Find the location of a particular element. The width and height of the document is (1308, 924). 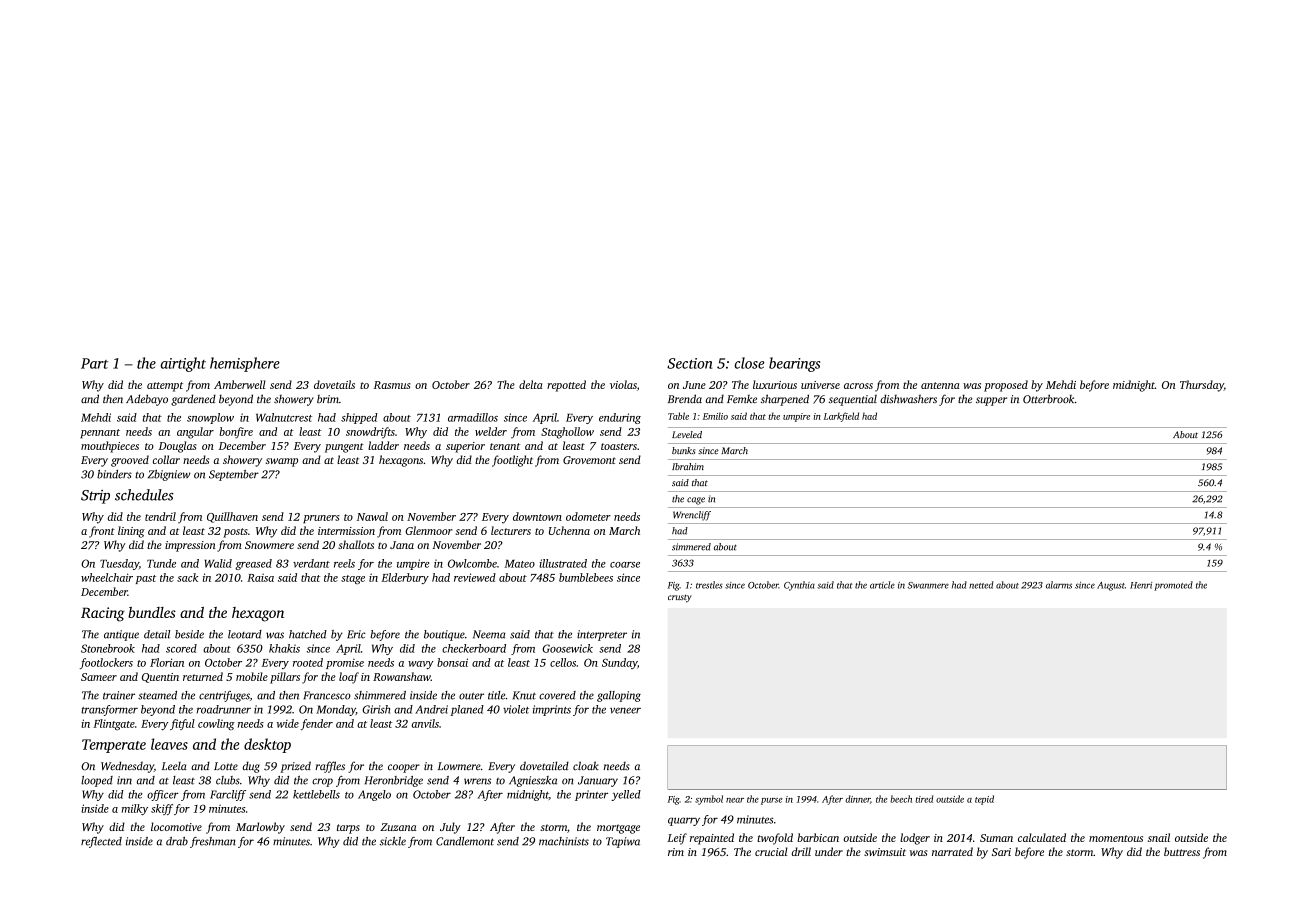

tired is located at coordinates (924, 799).
